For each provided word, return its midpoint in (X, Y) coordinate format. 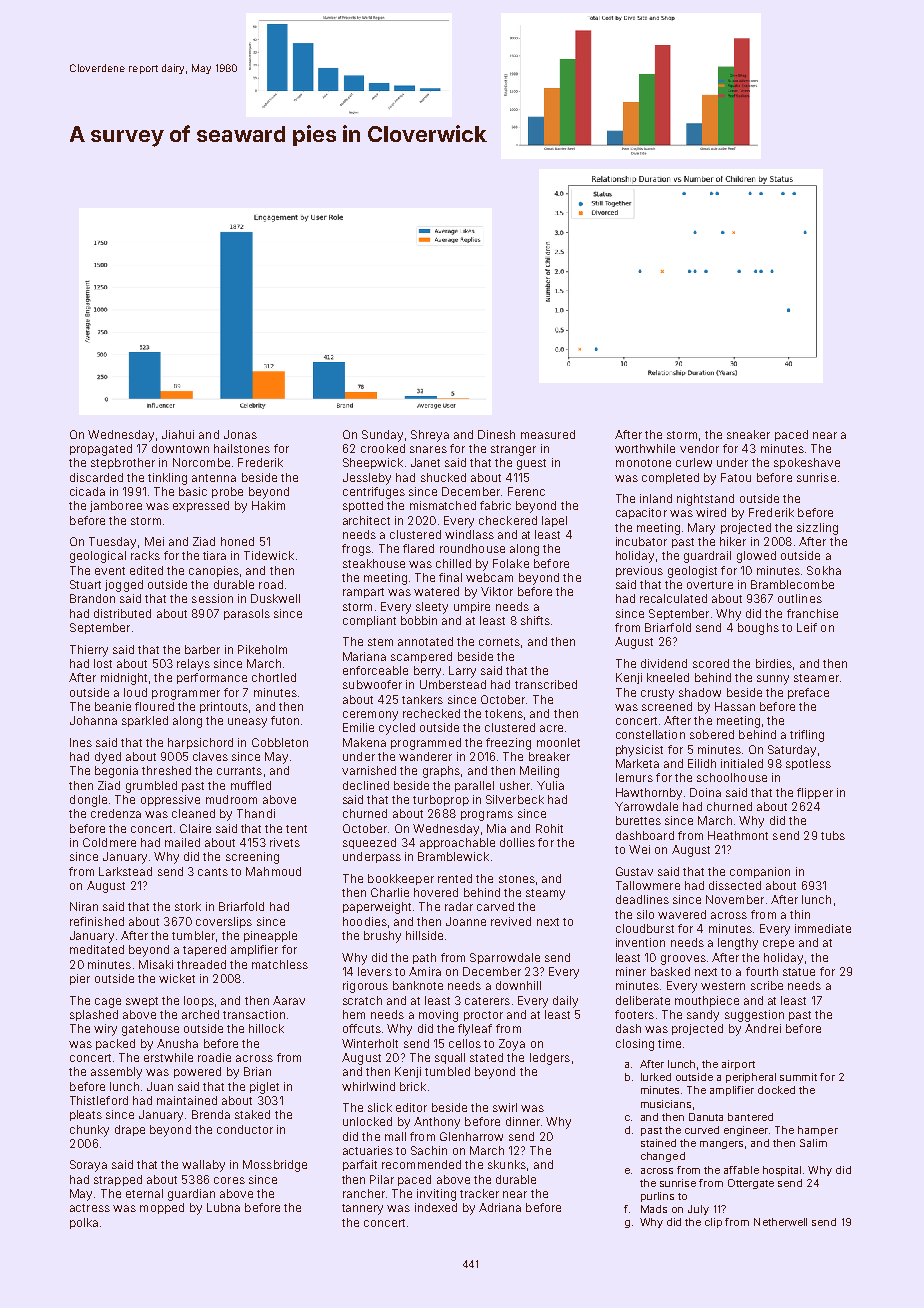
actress (90, 1208)
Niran (84, 906)
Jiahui (178, 434)
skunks (507, 1164)
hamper (818, 1131)
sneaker (748, 434)
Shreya (430, 436)
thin (800, 914)
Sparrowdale (505, 958)
